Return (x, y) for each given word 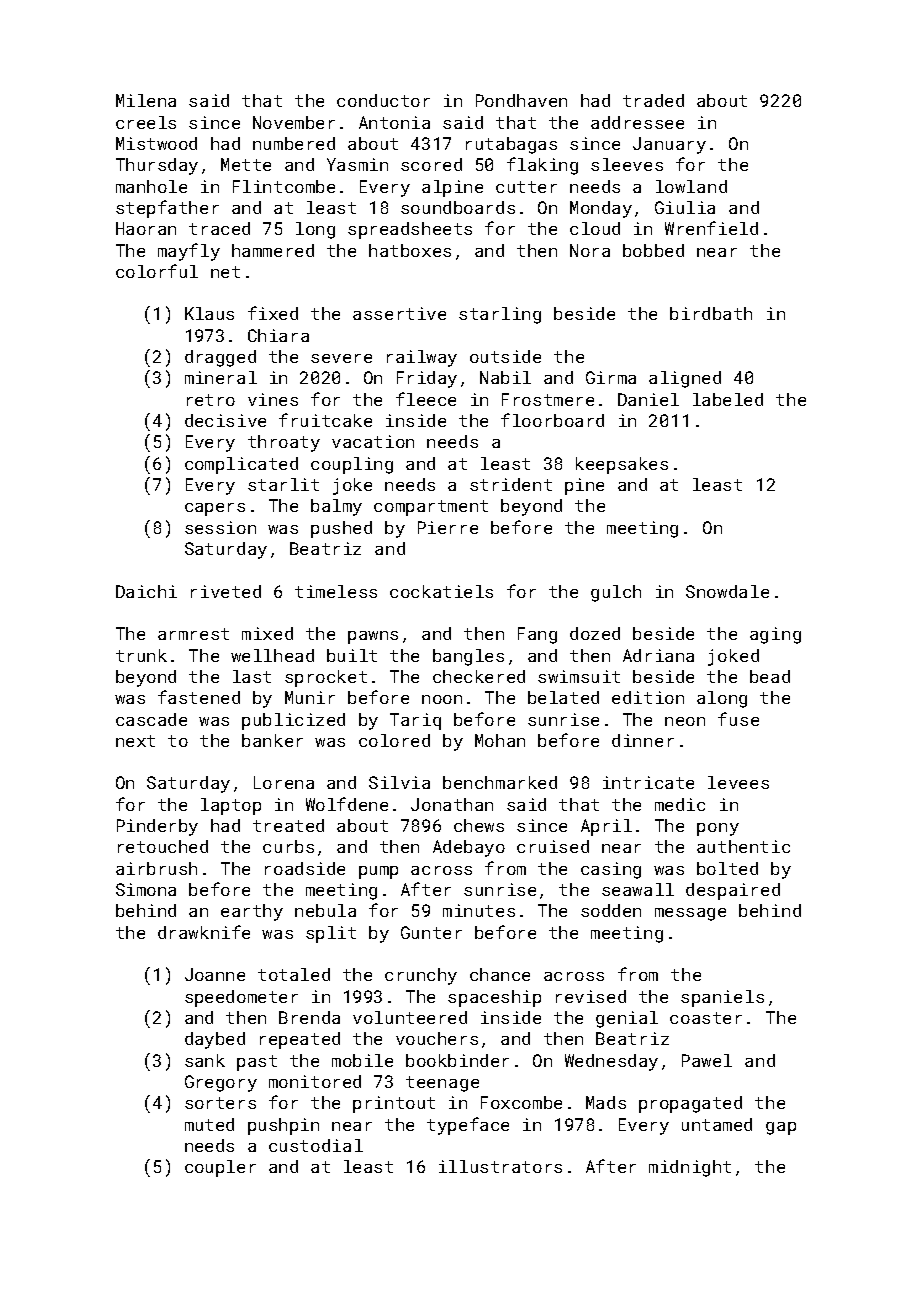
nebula (325, 910)
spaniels (722, 998)
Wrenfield (711, 228)
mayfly (189, 252)
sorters (220, 1103)
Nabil (505, 377)
